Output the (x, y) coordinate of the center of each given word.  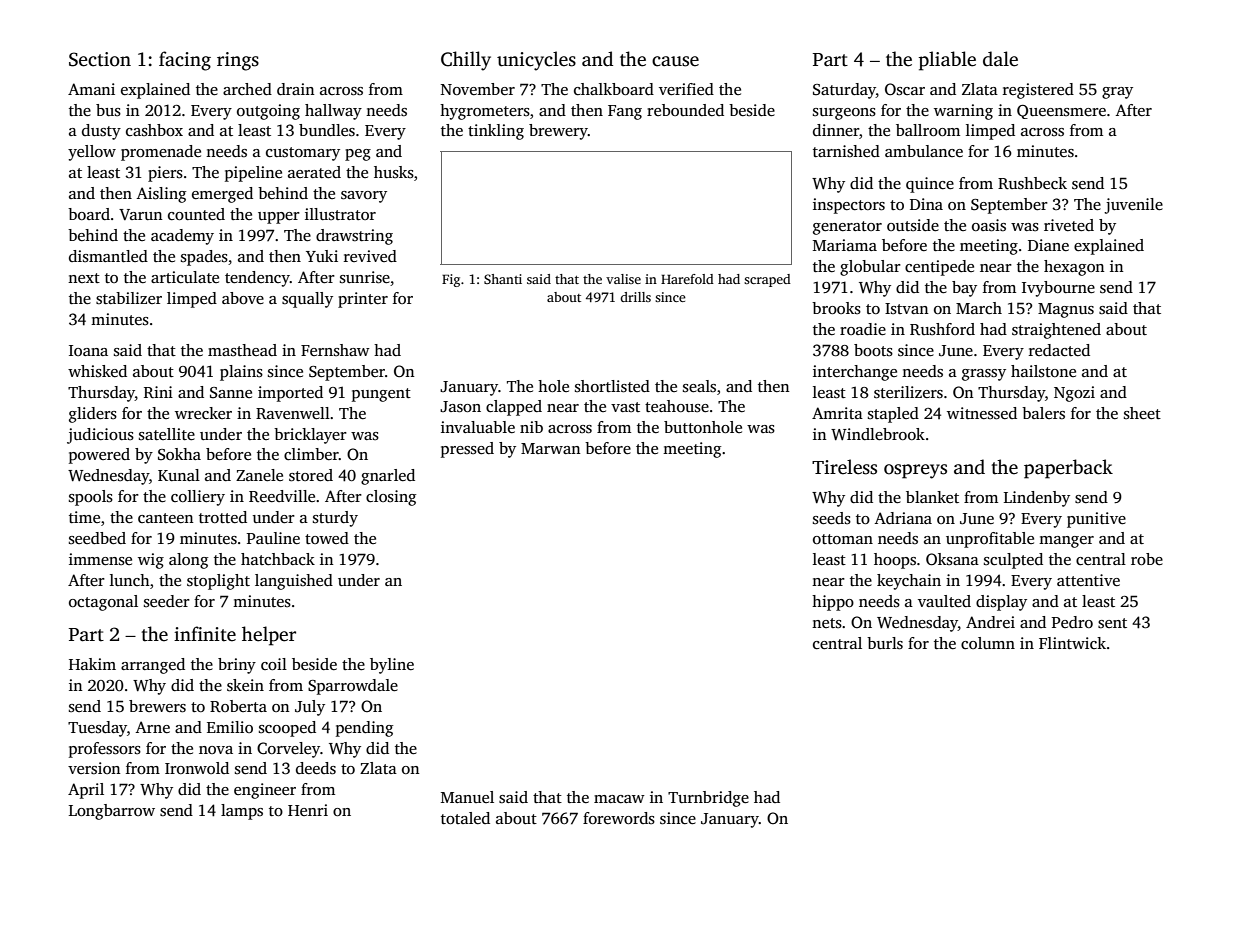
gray (1117, 93)
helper (269, 636)
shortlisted (612, 386)
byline (392, 666)
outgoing (268, 112)
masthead (242, 350)
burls (885, 643)
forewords (619, 818)
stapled (893, 415)
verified (686, 89)
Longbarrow (112, 812)
